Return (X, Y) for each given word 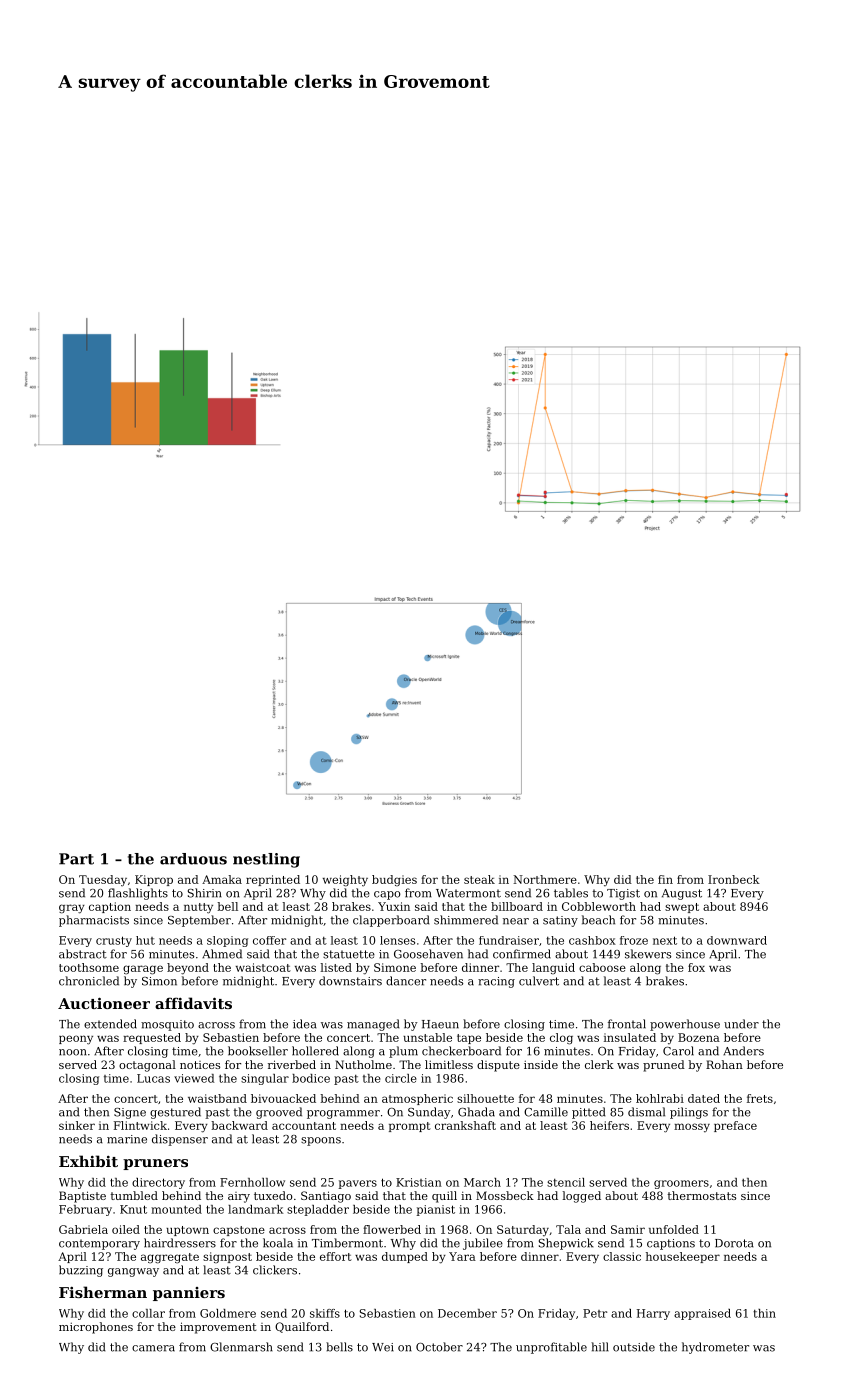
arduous (193, 859)
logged (581, 1197)
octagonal (147, 1066)
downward (737, 940)
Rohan (724, 1064)
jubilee (483, 1244)
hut (145, 940)
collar (148, 1313)
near (516, 921)
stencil (566, 1182)
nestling (266, 860)
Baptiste (82, 1197)
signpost (227, 1257)
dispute (498, 1066)
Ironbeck (734, 879)
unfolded (674, 1229)
